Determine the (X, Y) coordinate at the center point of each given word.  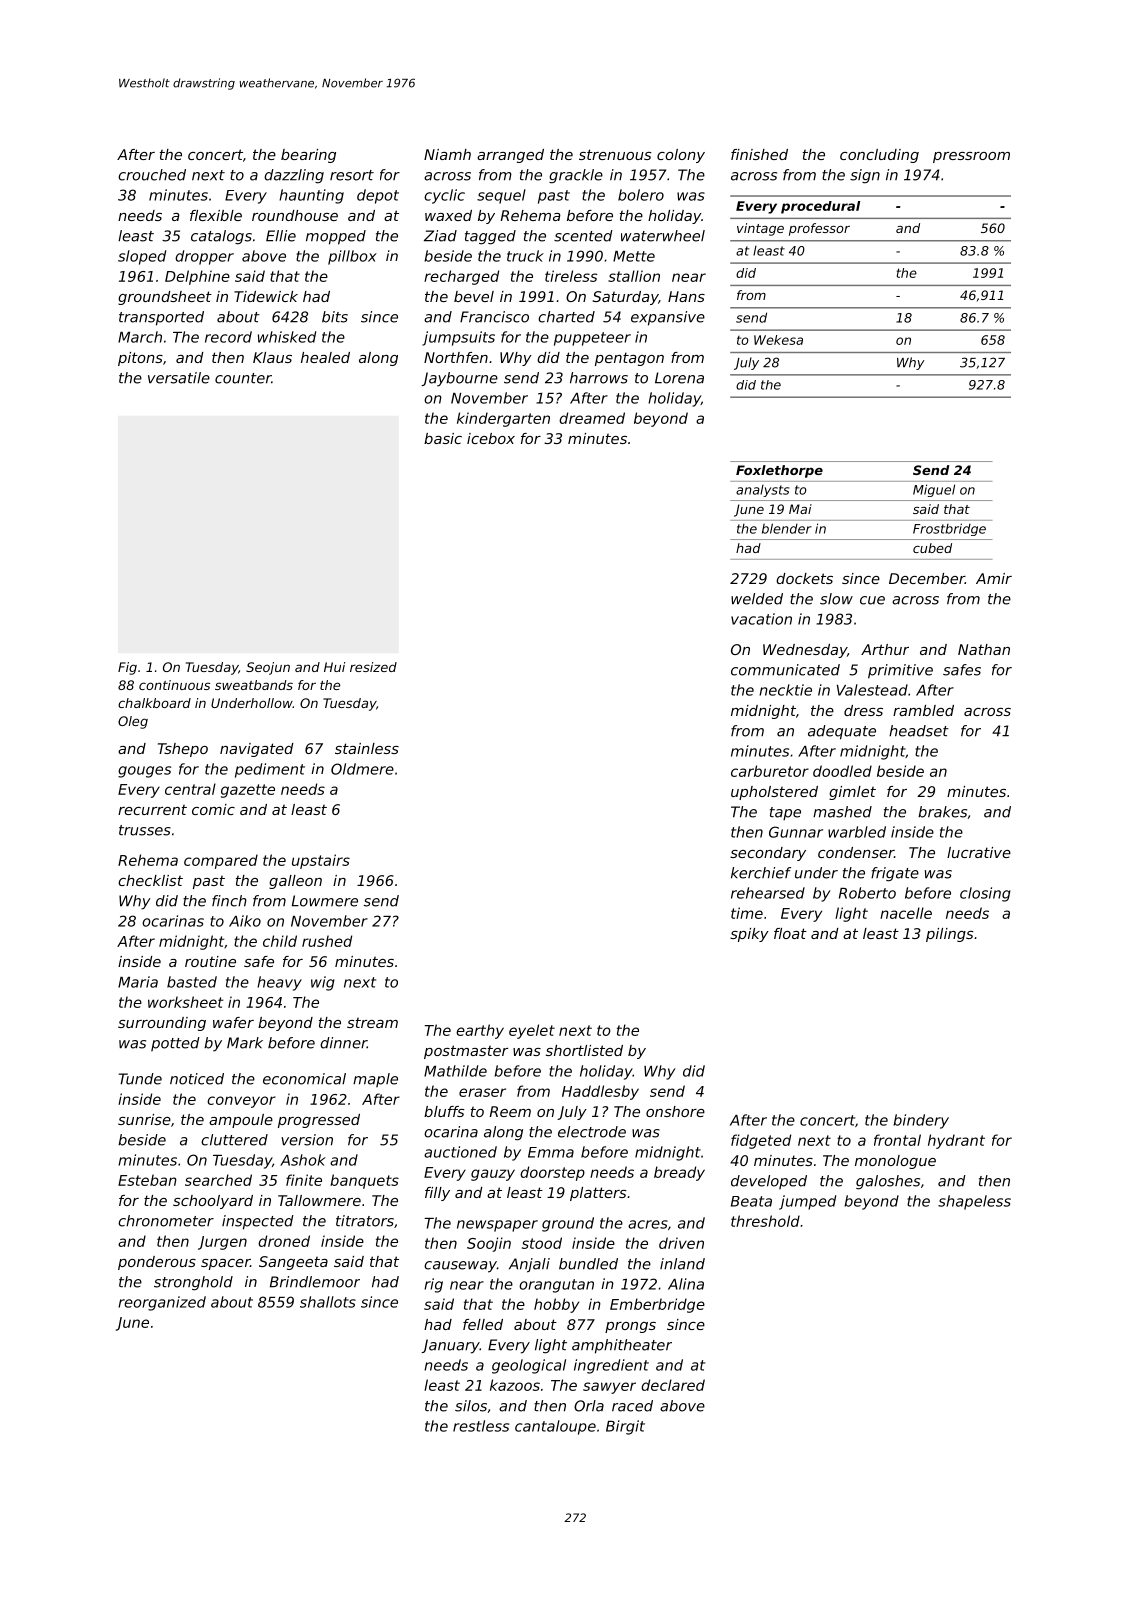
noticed (197, 1079)
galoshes (888, 1182)
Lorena (679, 378)
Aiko (245, 921)
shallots (328, 1302)
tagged (490, 237)
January (450, 1346)
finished (759, 154)
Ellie (281, 236)
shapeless (974, 1202)
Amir (994, 578)
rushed (327, 941)
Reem (510, 1111)
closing (985, 894)
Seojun (268, 668)
